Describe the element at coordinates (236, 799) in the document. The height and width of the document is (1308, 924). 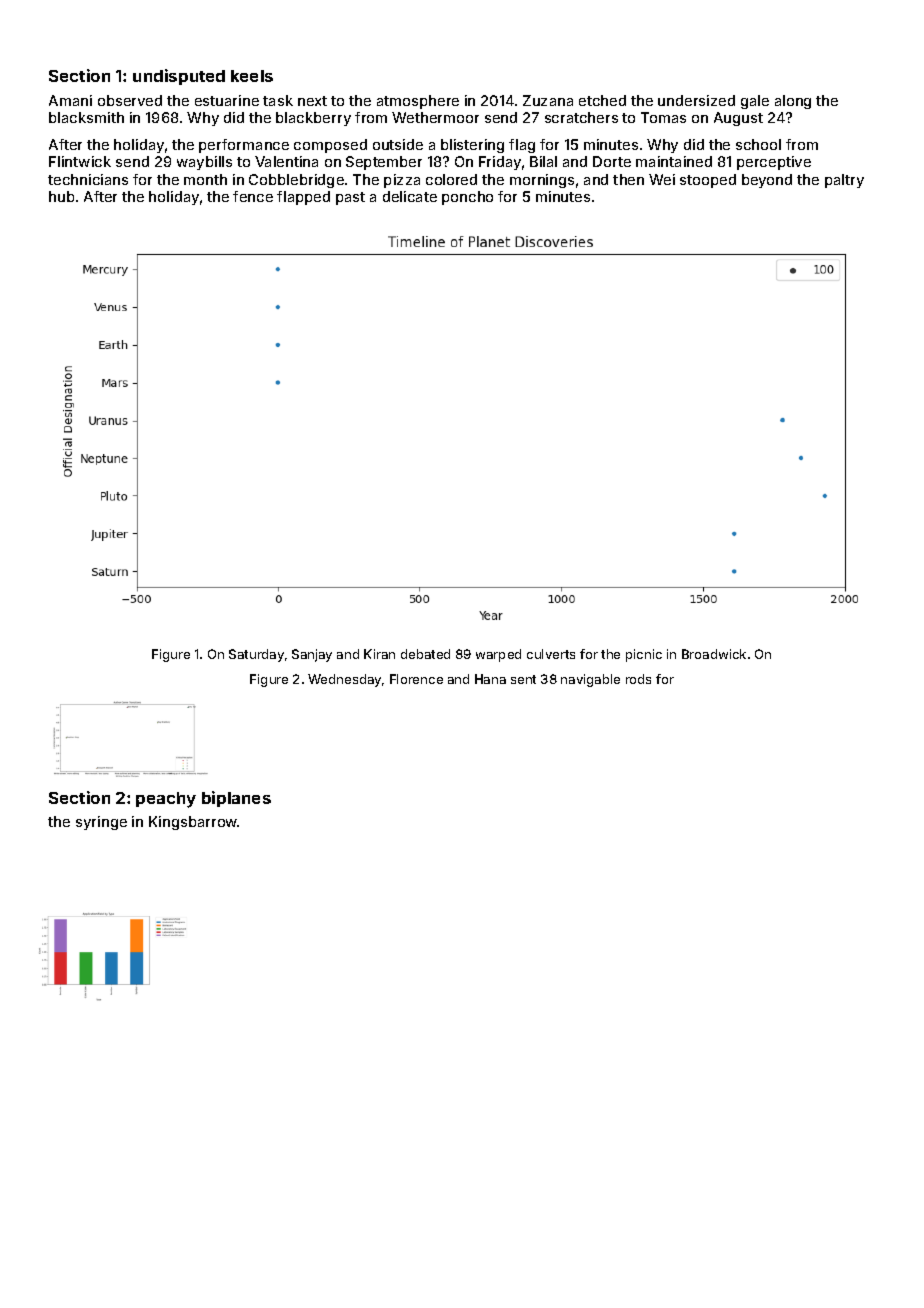
I see `biplanes` at that location.
